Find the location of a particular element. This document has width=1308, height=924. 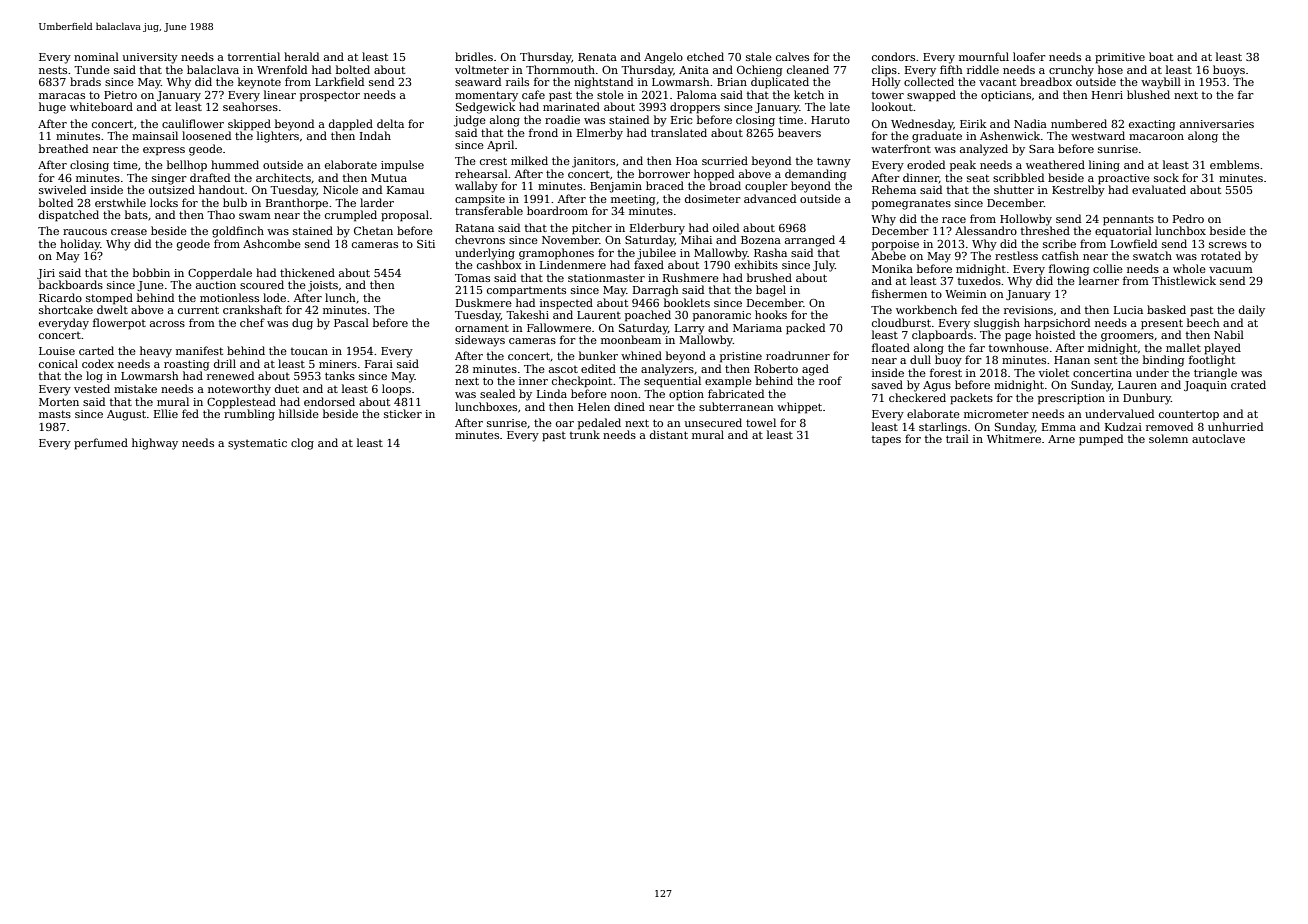

ascot is located at coordinates (563, 369).
